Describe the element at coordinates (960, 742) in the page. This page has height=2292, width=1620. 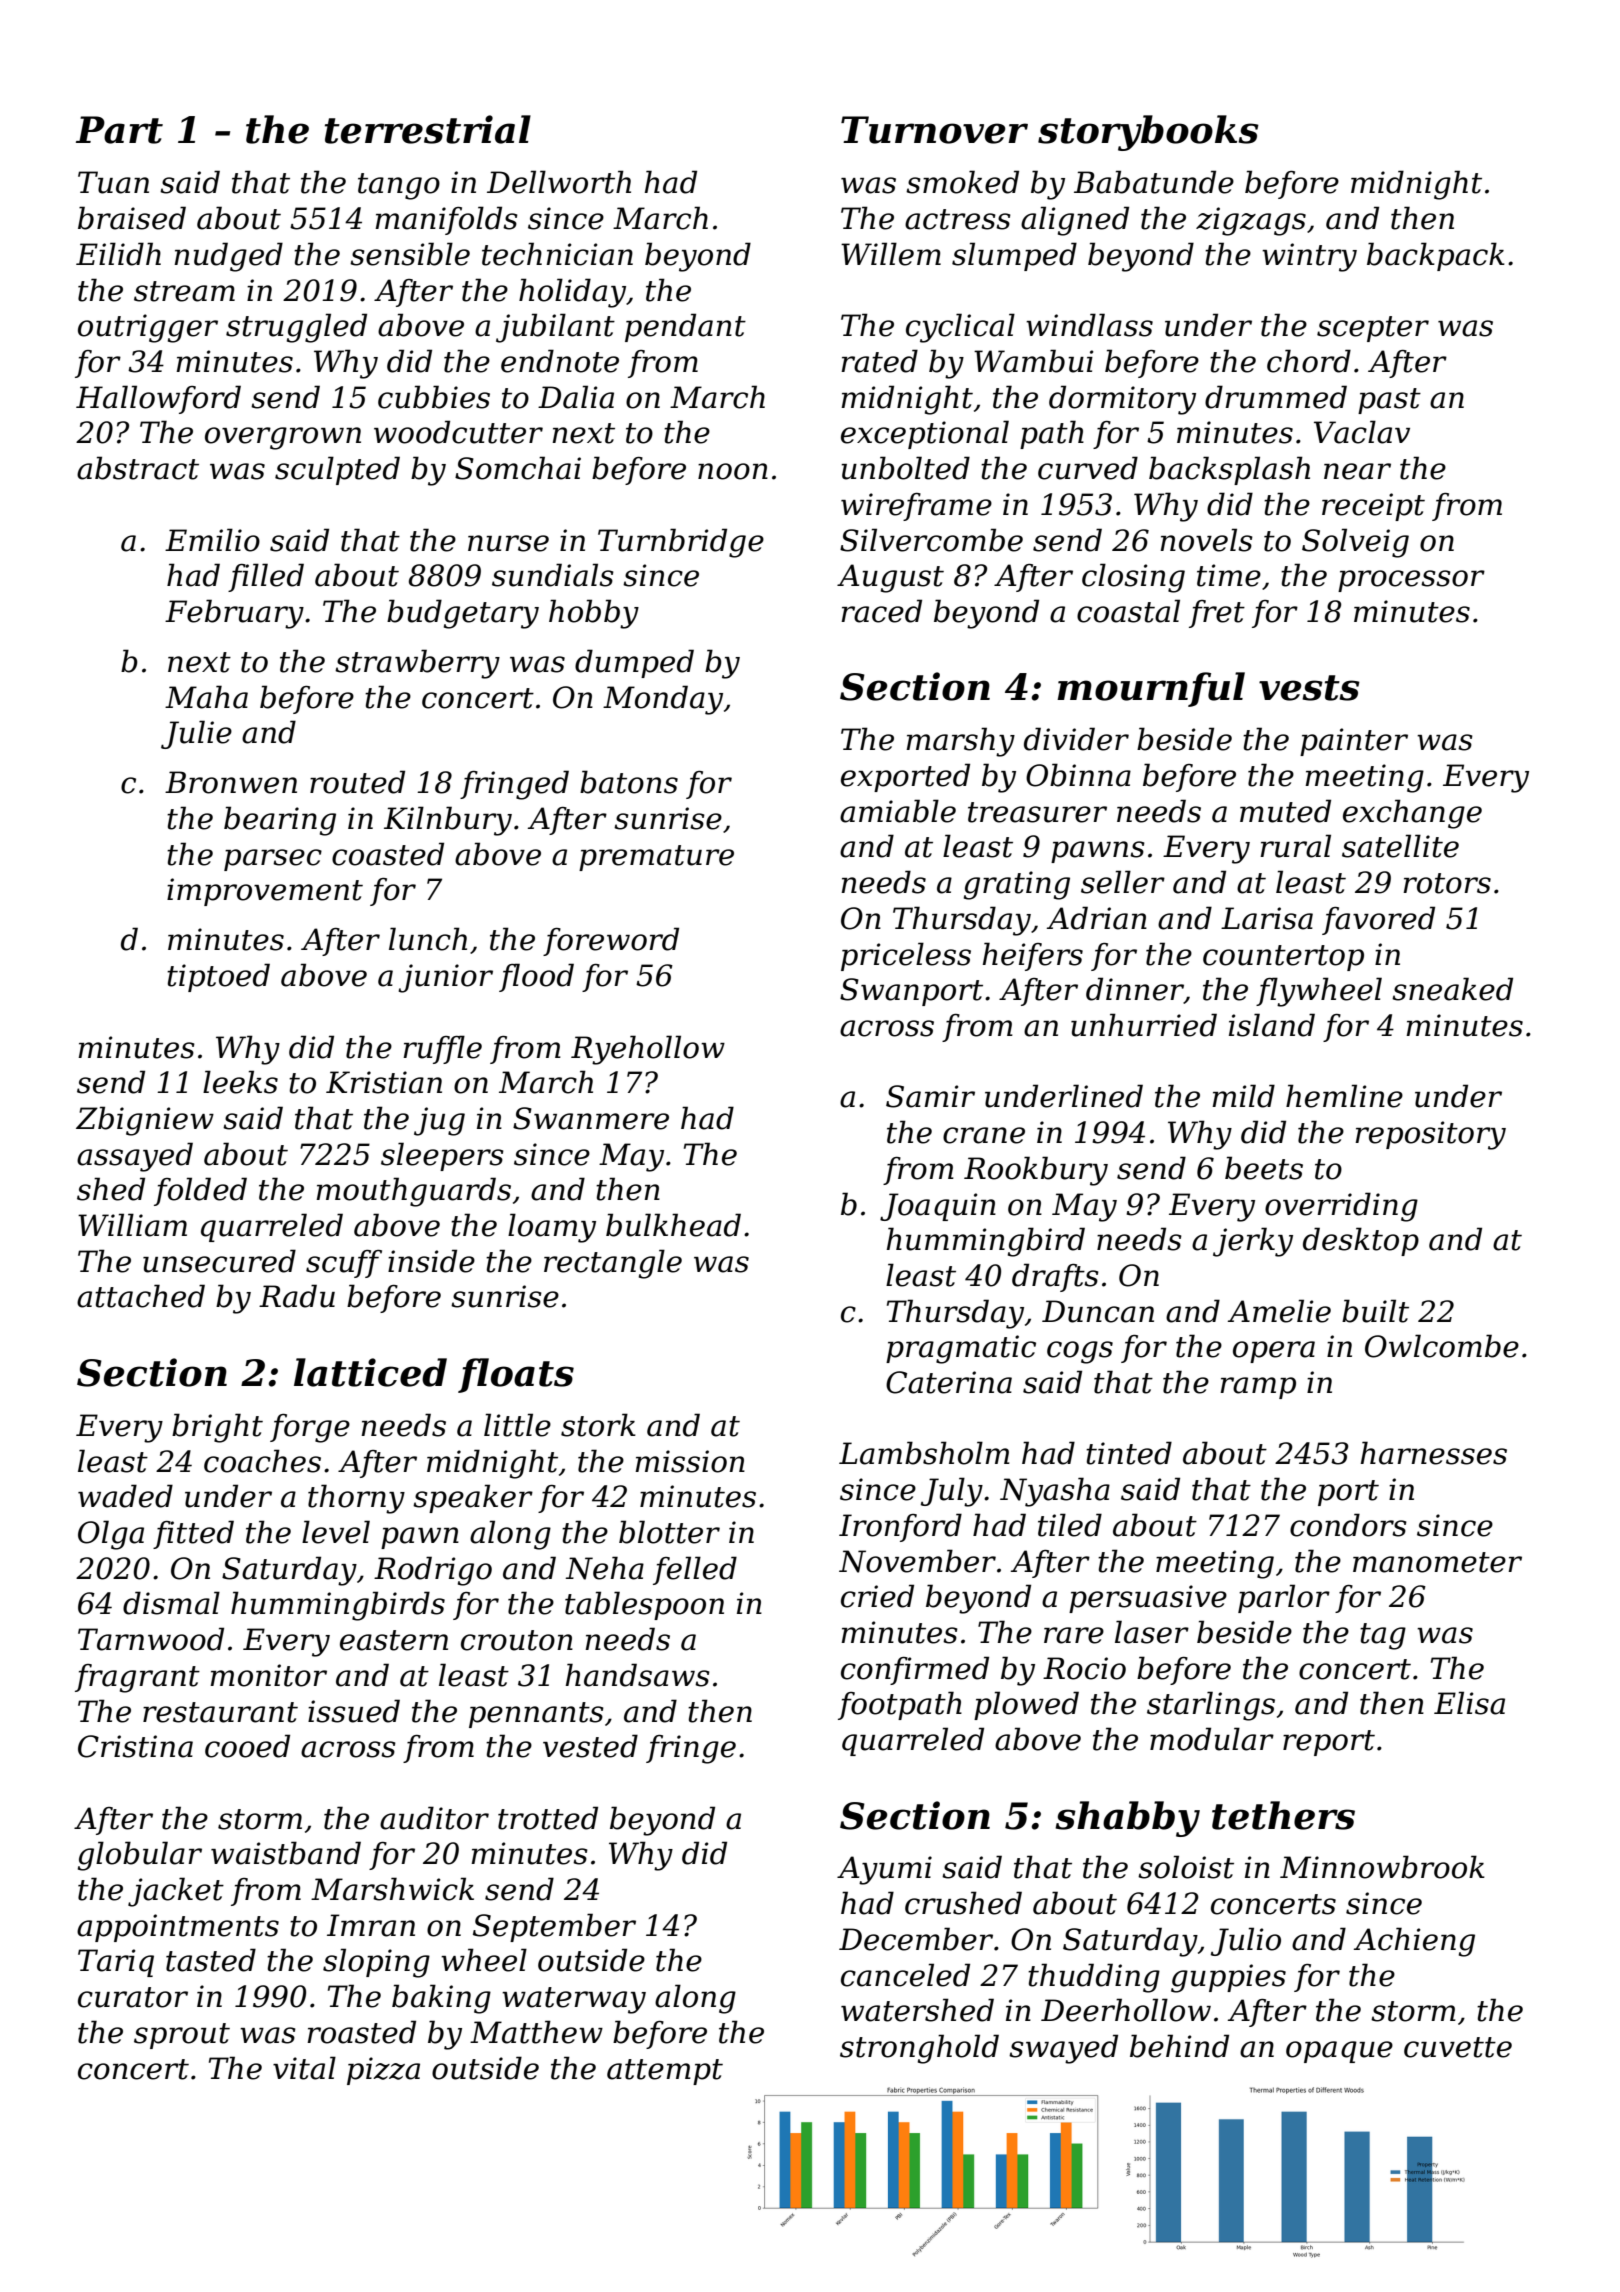
I see `marshy` at that location.
